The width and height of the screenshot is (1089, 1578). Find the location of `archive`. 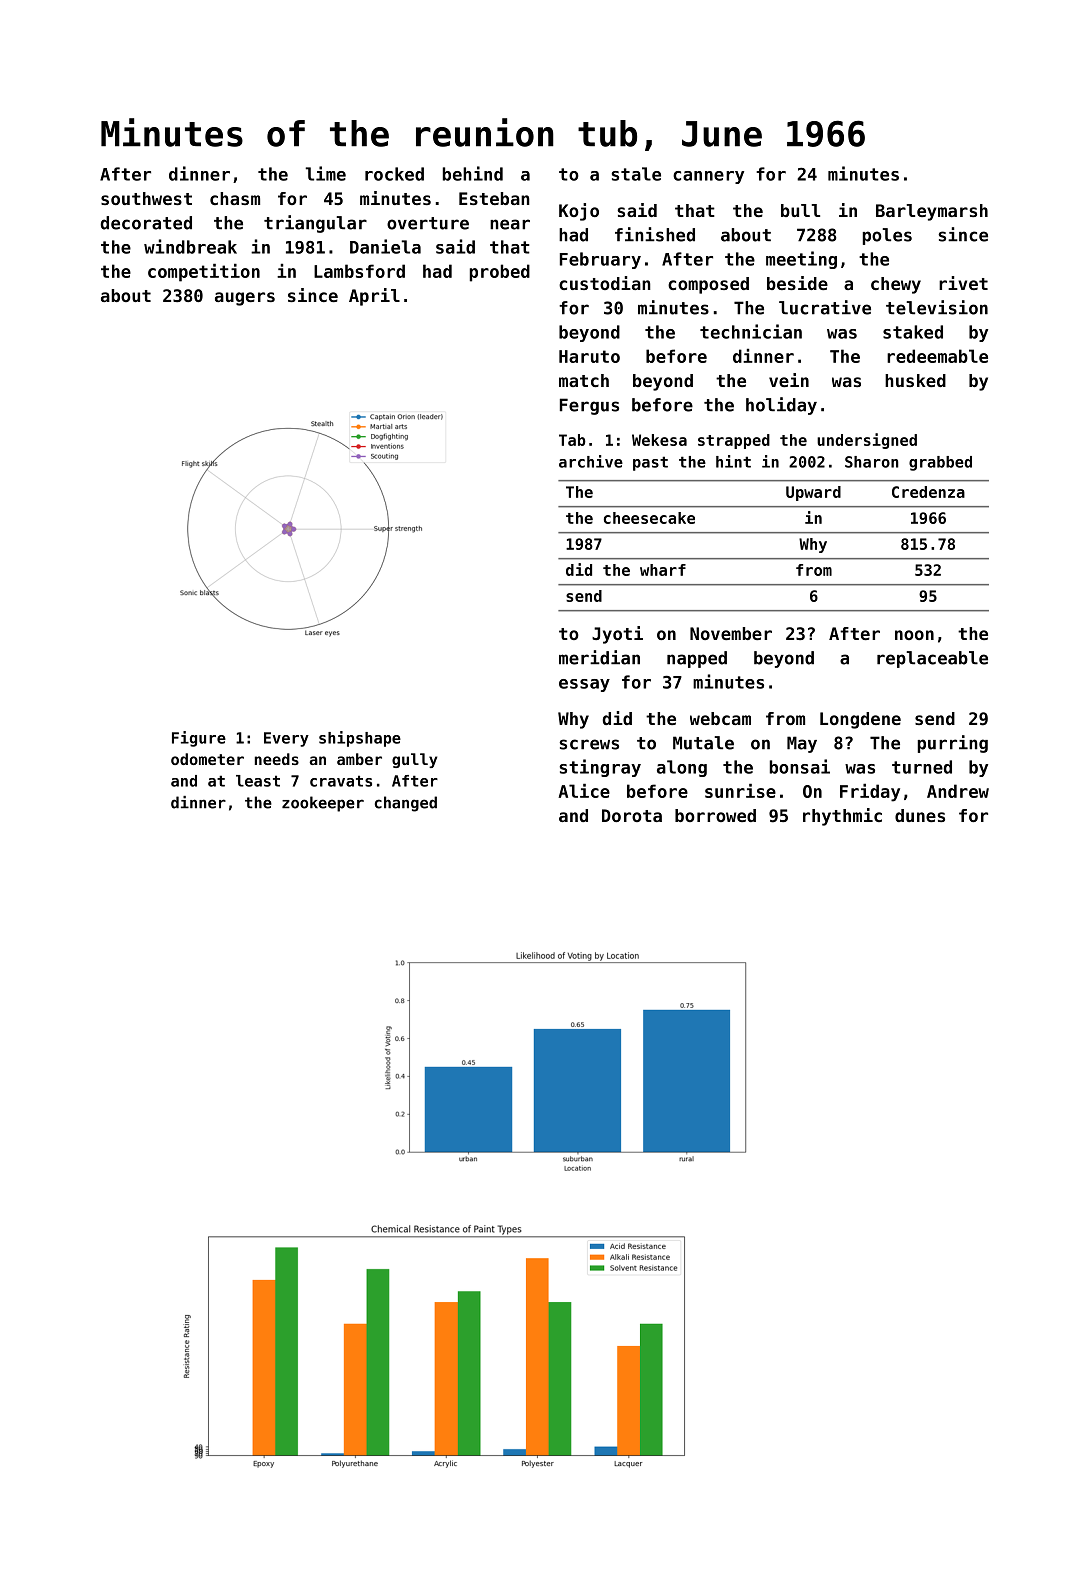

archive is located at coordinates (591, 461).
